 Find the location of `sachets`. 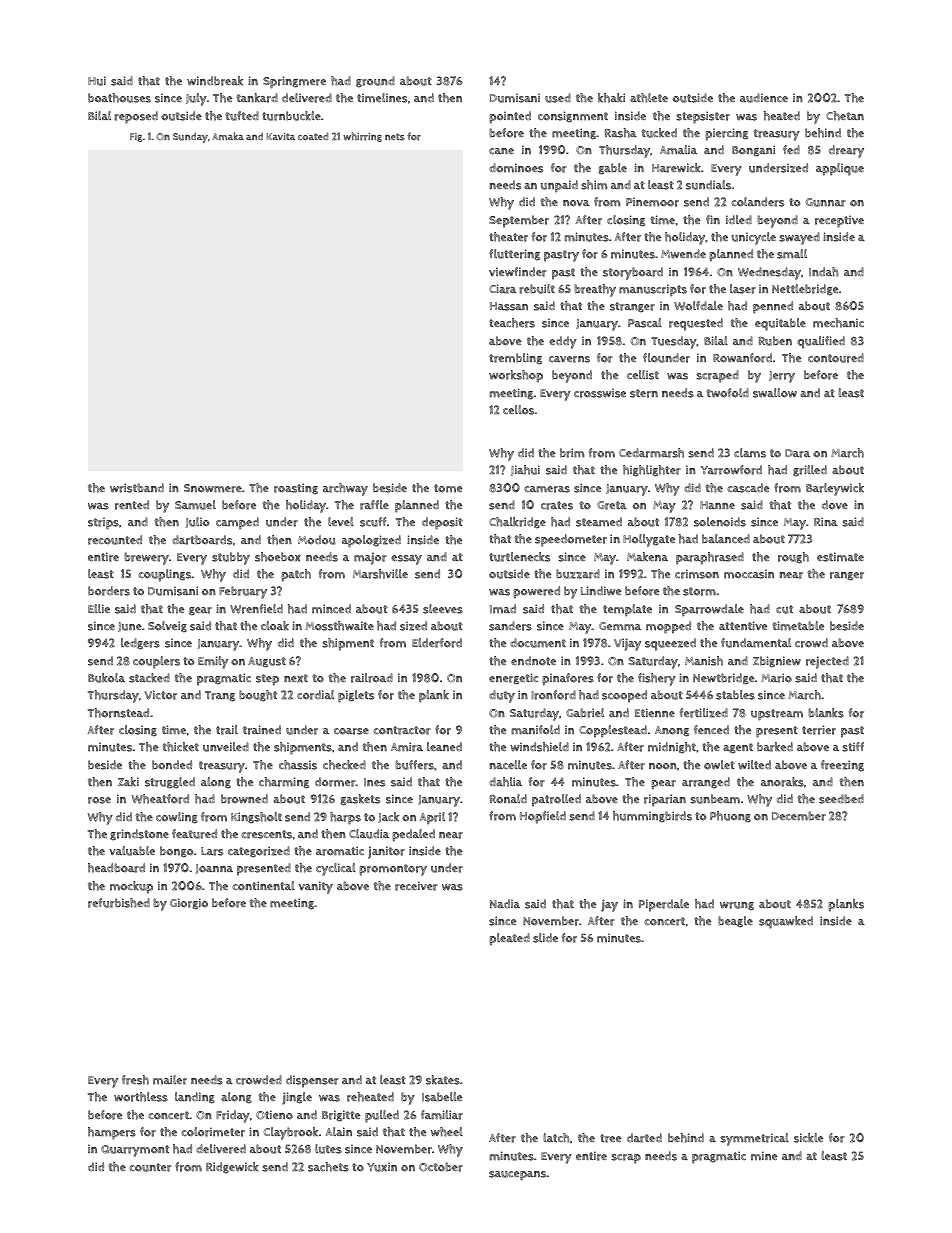

sachets is located at coordinates (328, 1167).
